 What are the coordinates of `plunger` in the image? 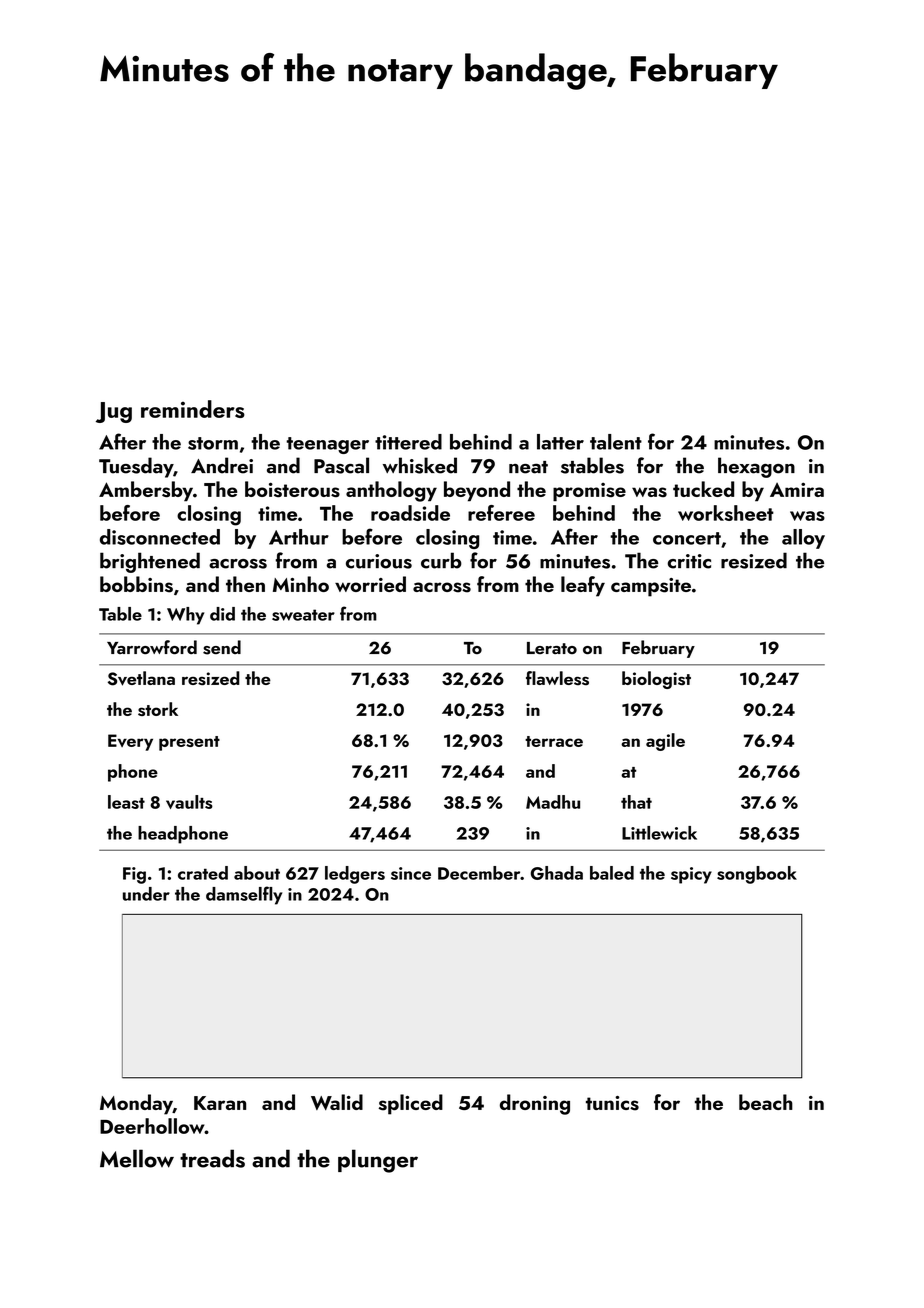 It's located at (378, 1161).
